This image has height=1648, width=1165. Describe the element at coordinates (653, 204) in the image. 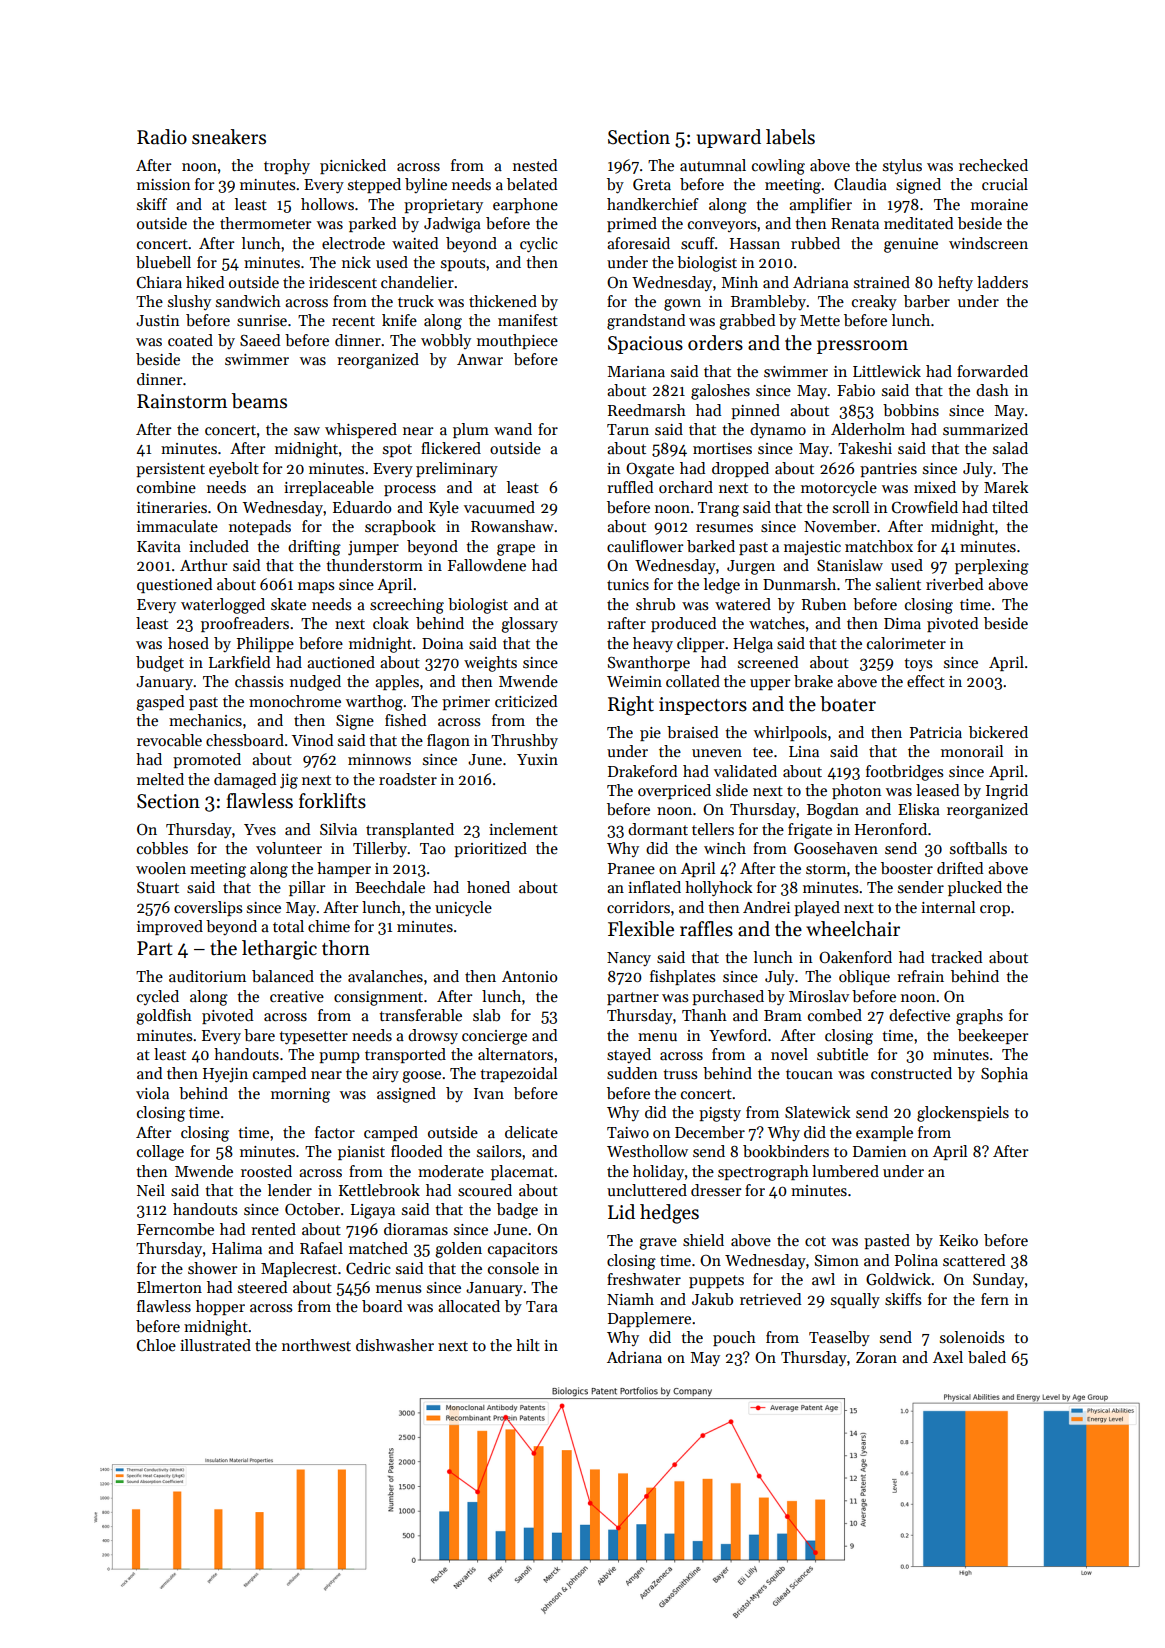

I see `handkerchief` at that location.
